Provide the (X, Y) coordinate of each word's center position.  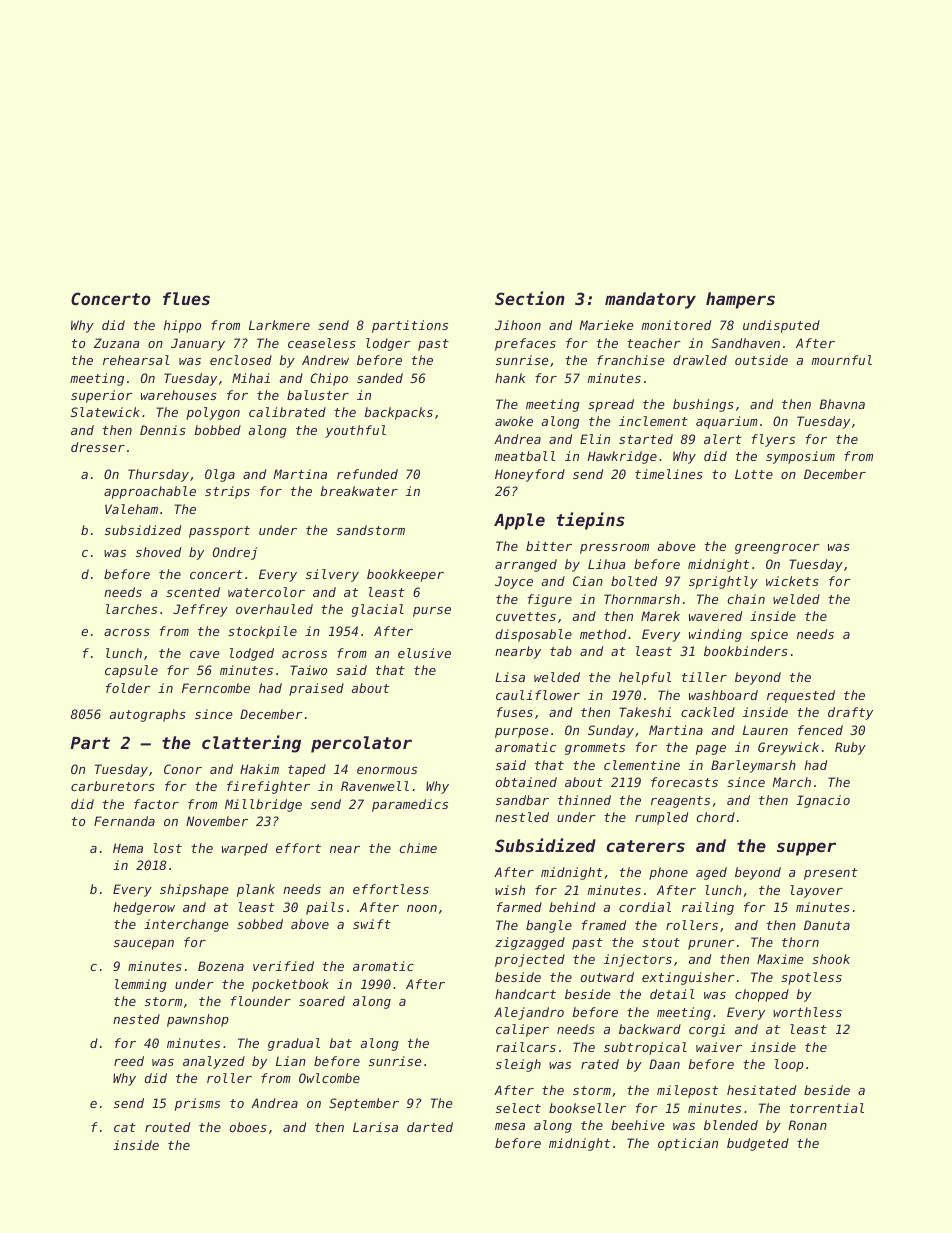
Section (530, 298)
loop (789, 1065)
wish (510, 890)
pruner (711, 945)
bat (340, 1043)
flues (186, 298)
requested (801, 696)
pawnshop (198, 1020)
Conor (183, 769)
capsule (131, 671)
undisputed (781, 326)
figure (550, 600)
